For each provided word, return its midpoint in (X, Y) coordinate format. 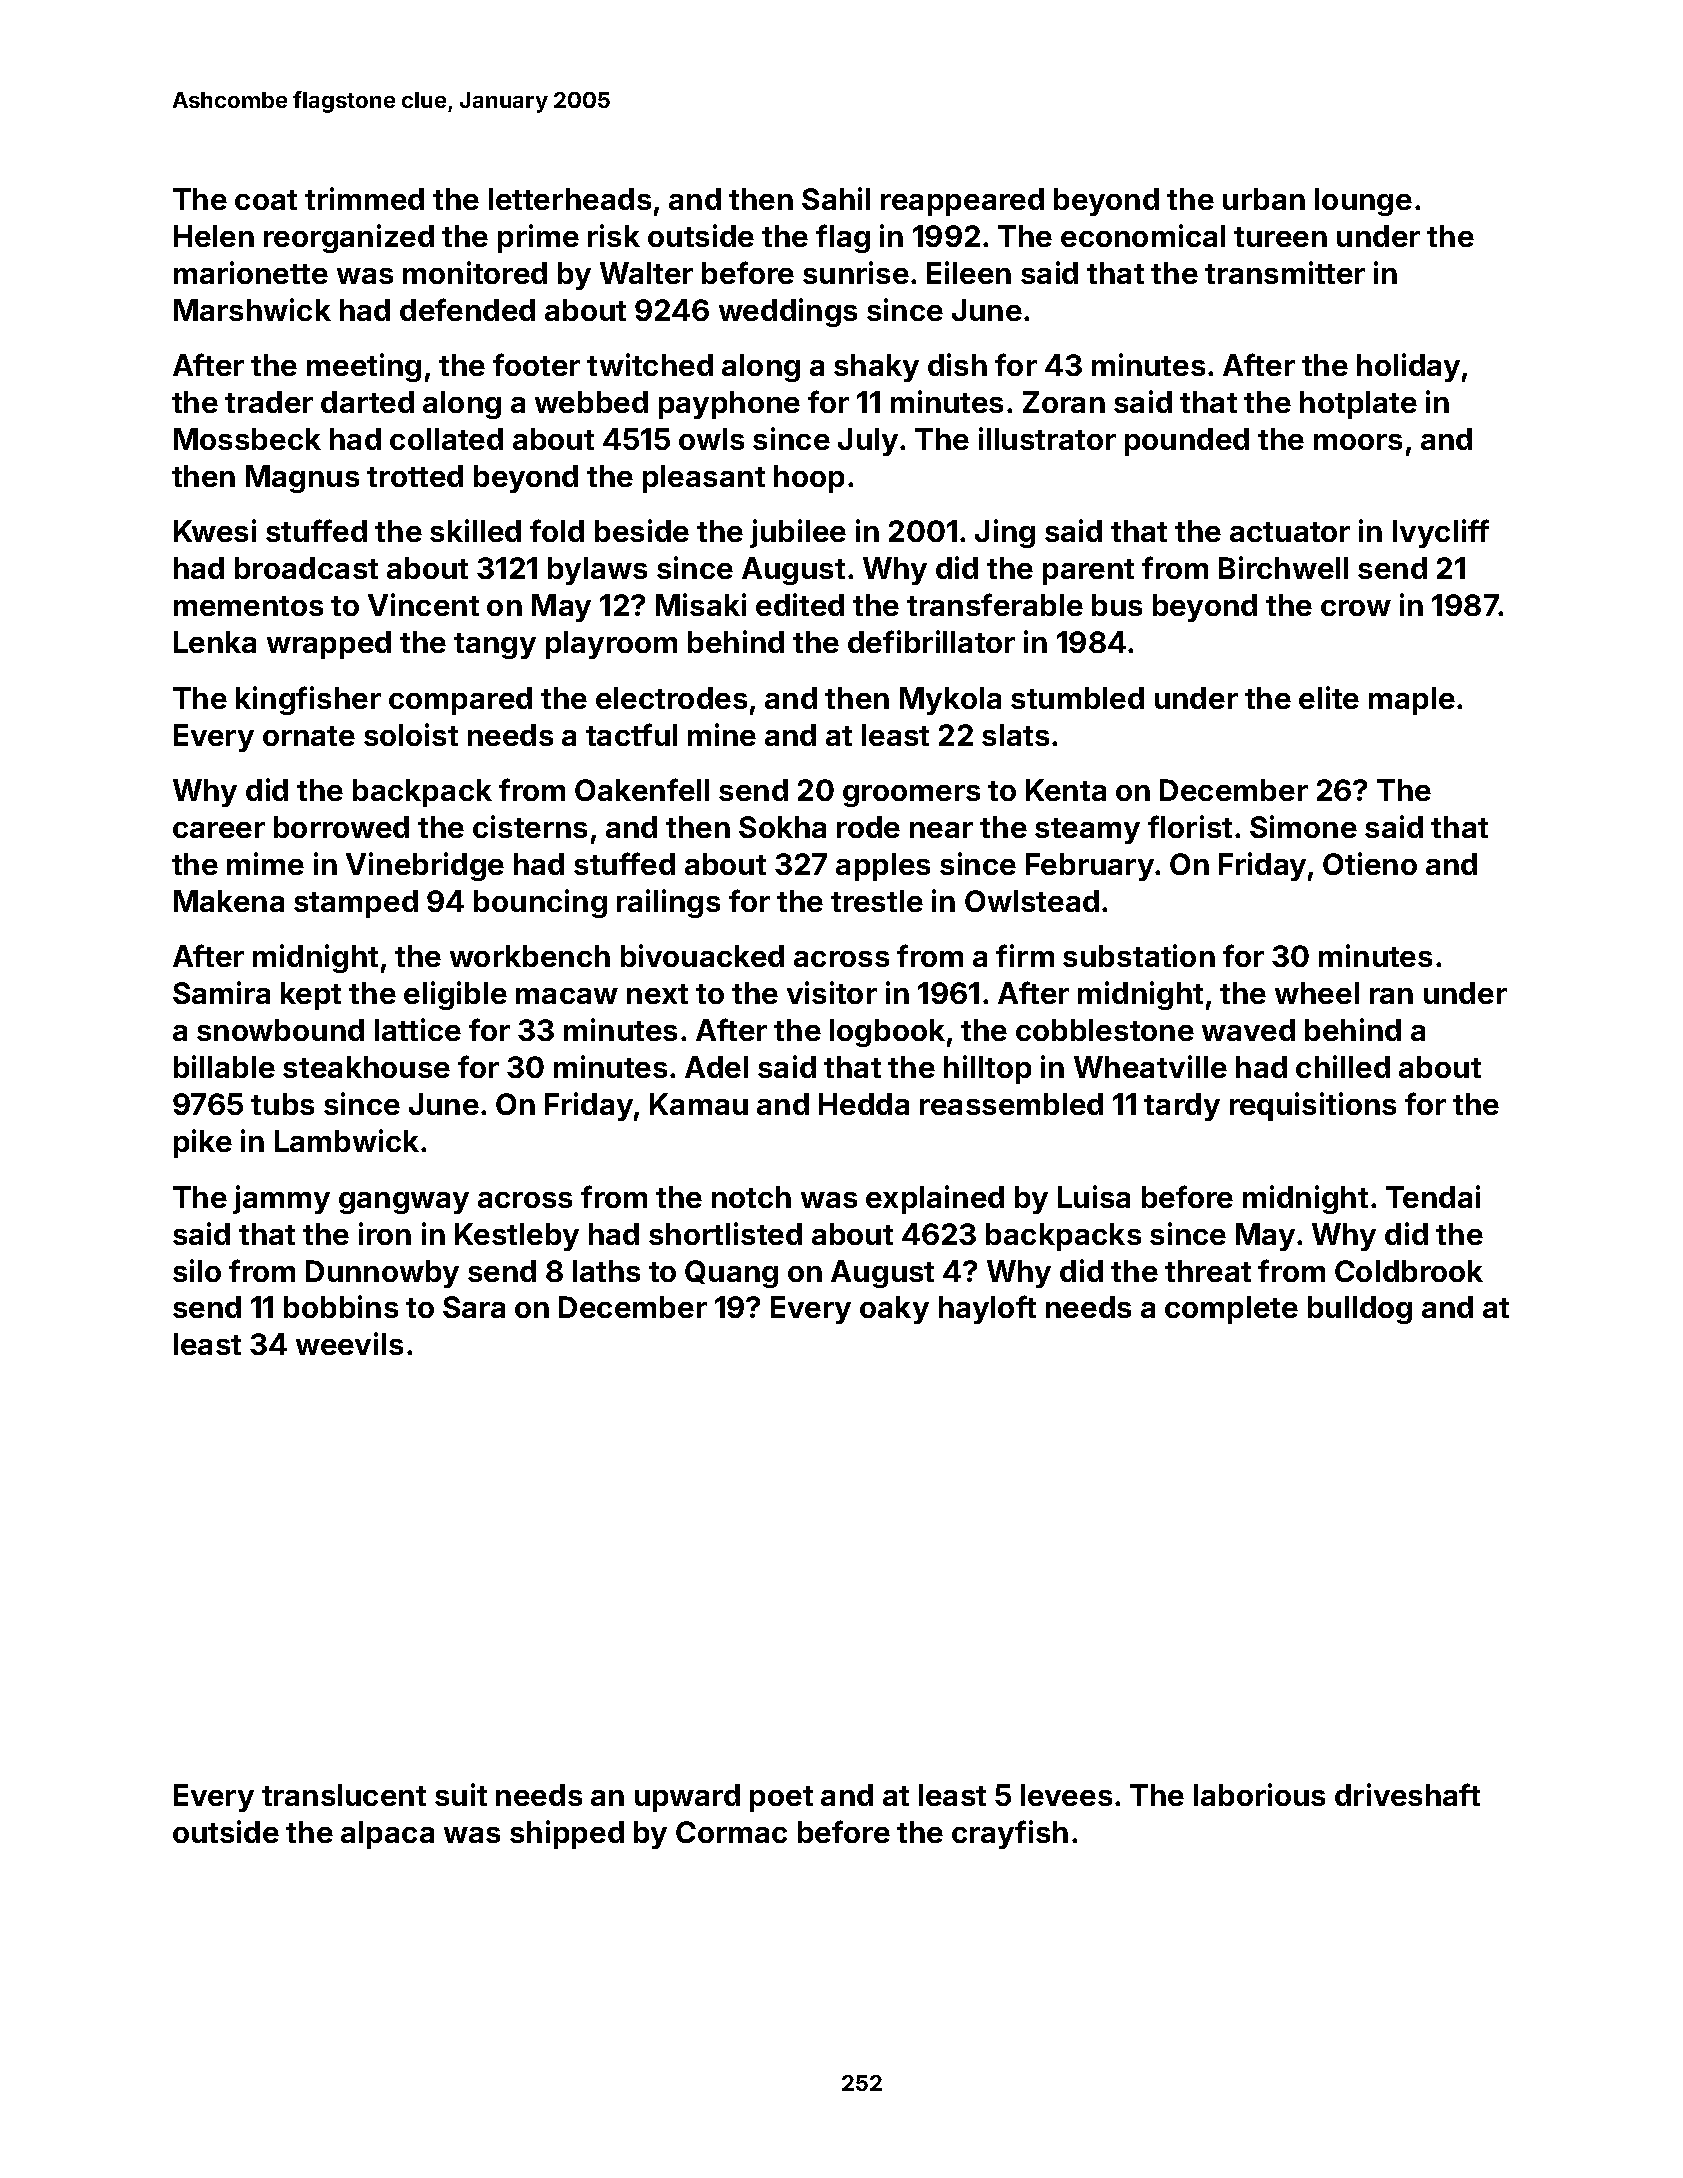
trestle (877, 901)
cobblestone (1105, 1030)
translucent (344, 1795)
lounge (1363, 202)
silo (197, 1270)
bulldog (1360, 1310)
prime (538, 238)
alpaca (387, 1835)
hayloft (987, 1309)
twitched (650, 364)
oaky (894, 1310)
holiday (1408, 367)
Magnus (302, 479)
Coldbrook (1409, 1271)
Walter (646, 273)
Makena (229, 901)
